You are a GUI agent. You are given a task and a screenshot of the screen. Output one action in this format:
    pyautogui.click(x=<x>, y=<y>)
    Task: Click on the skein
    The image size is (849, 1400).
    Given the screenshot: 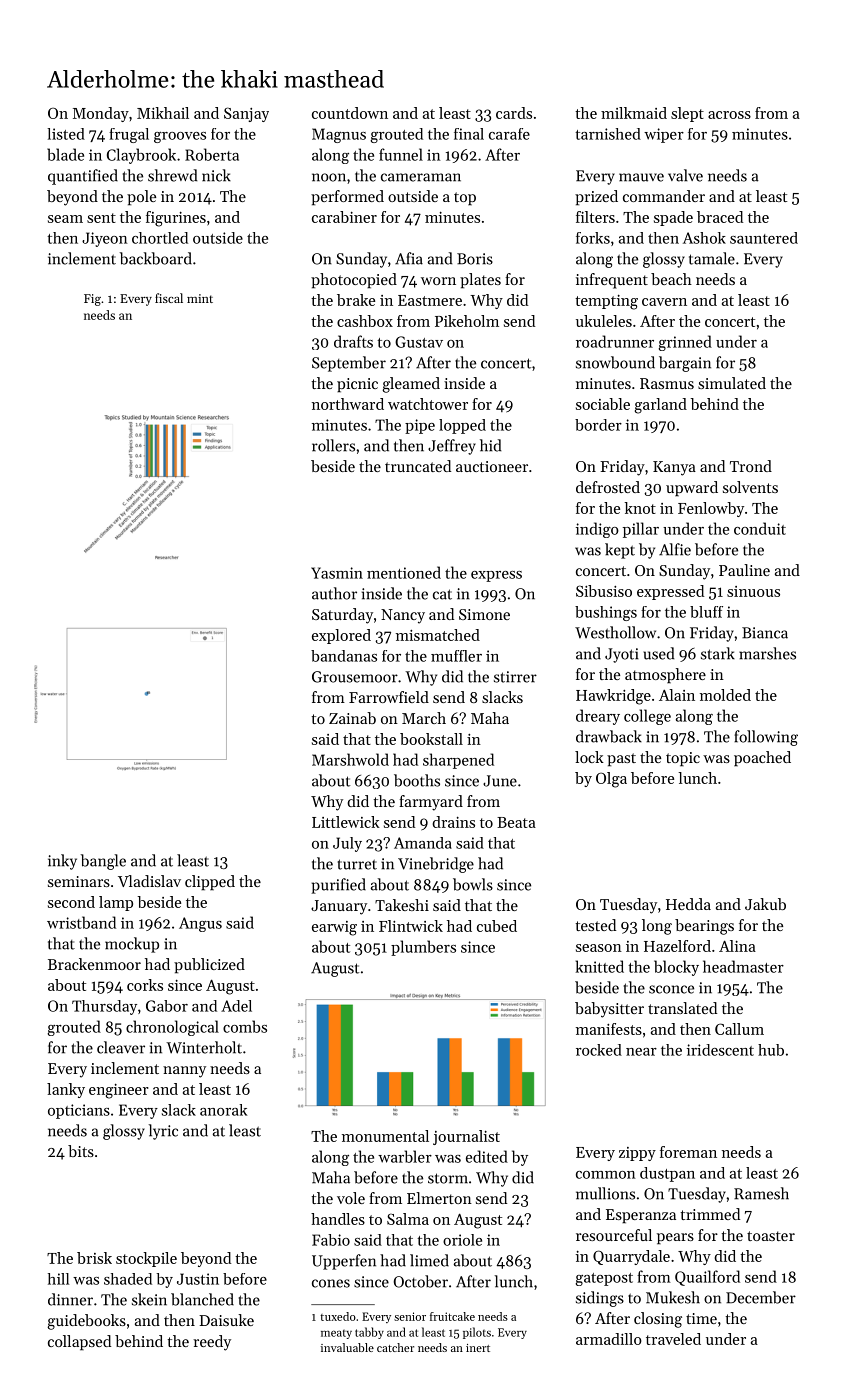 What is the action you would take?
    pyautogui.click(x=149, y=1299)
